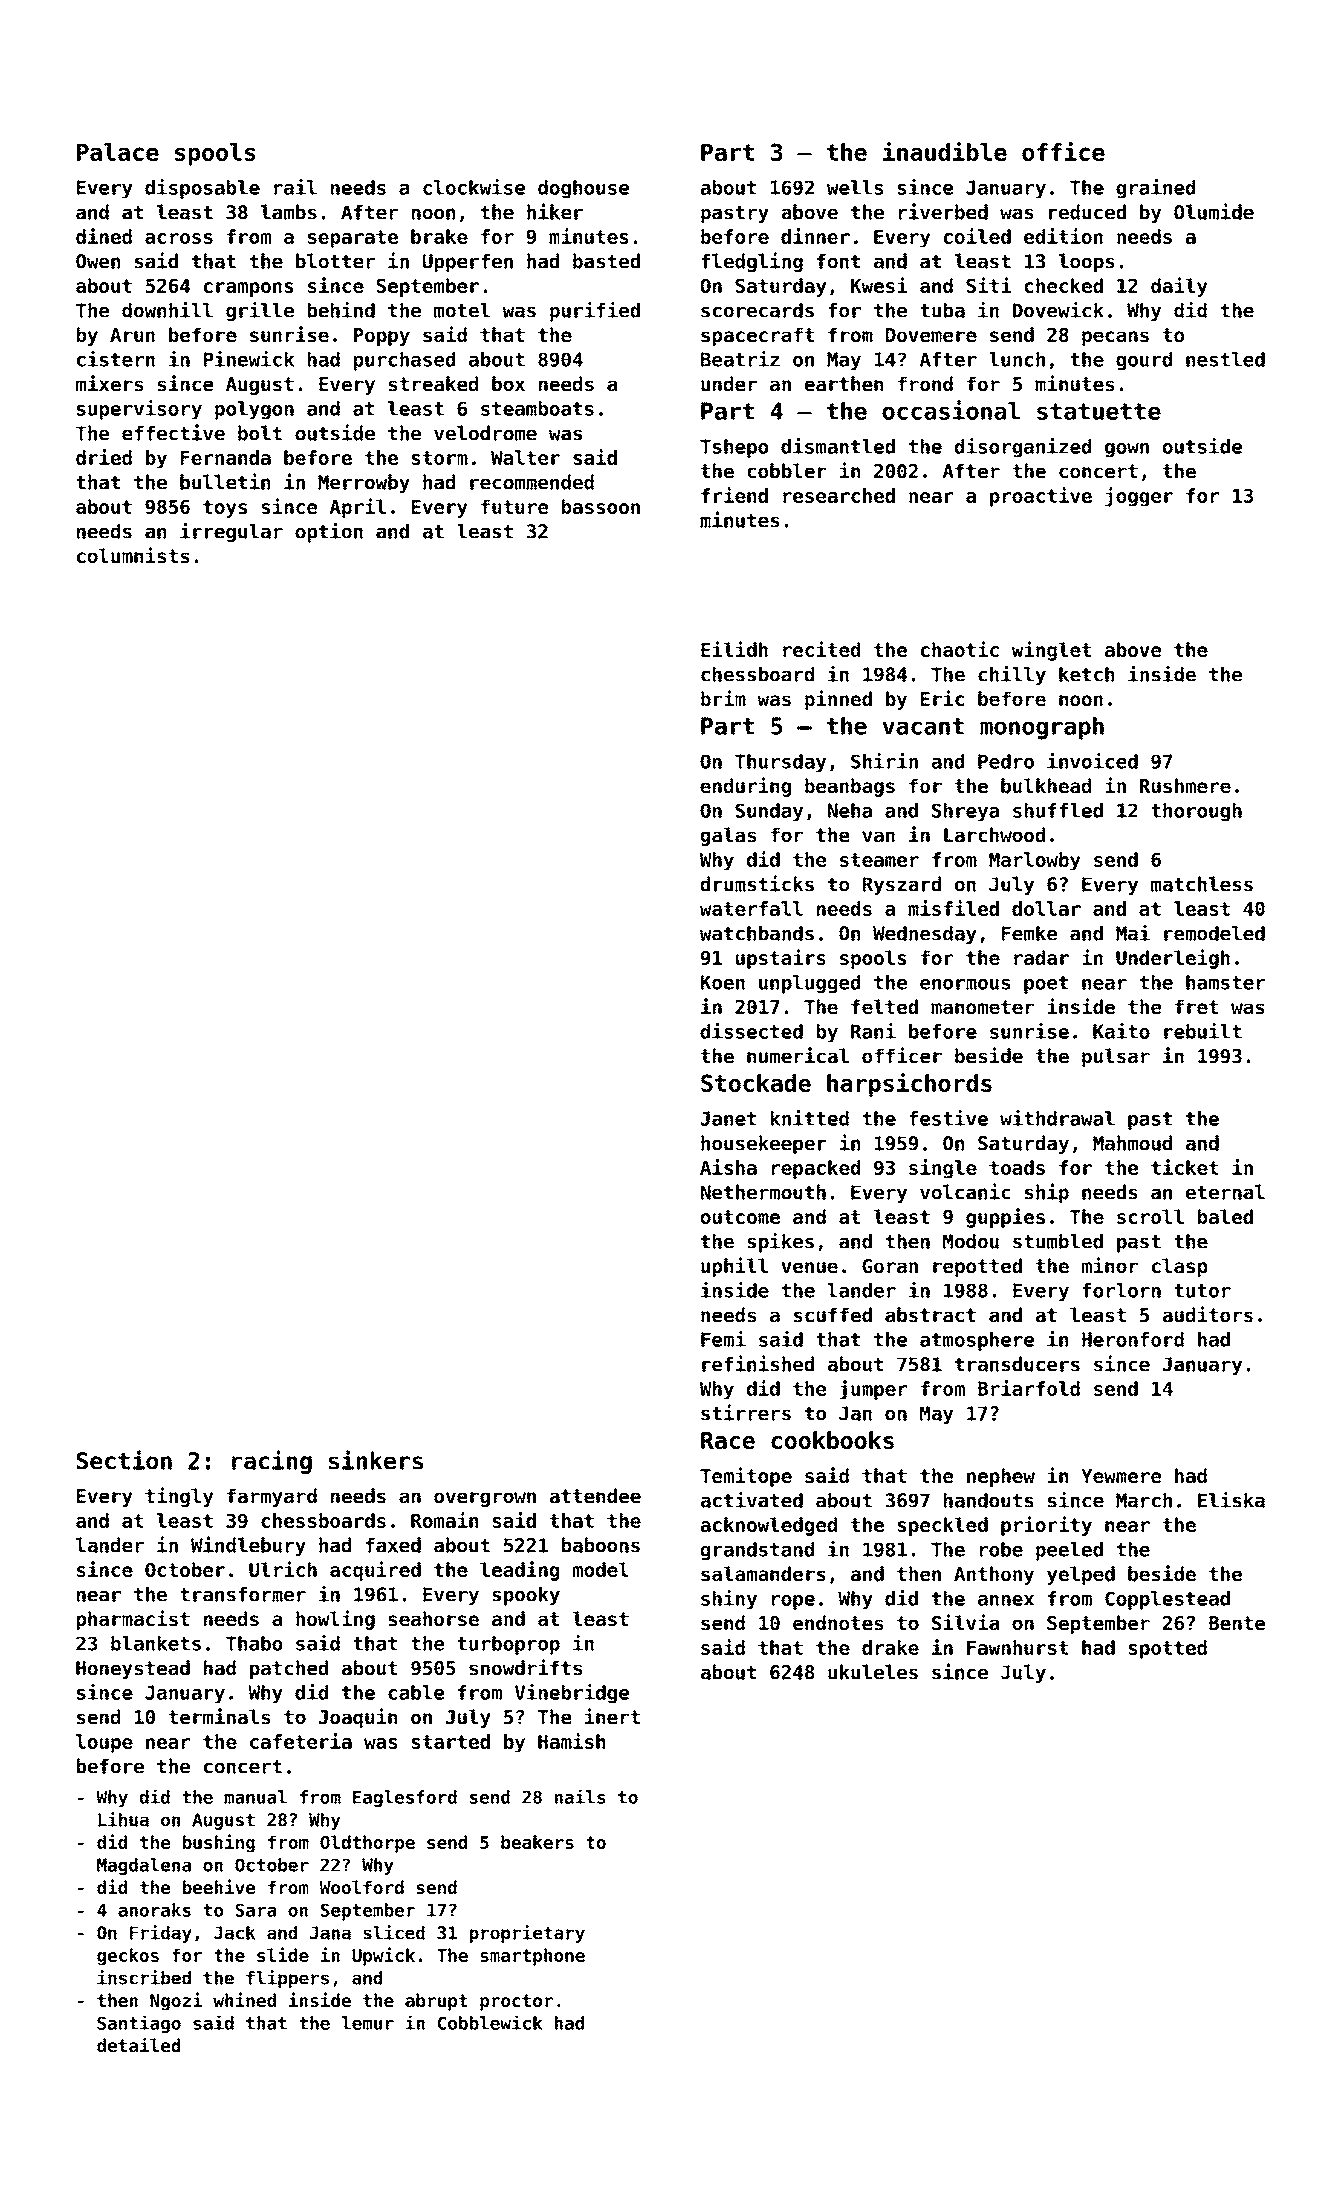 The image size is (1342, 2210). Describe the element at coordinates (436, 2002) in the image. I see `abrupt` at that location.
